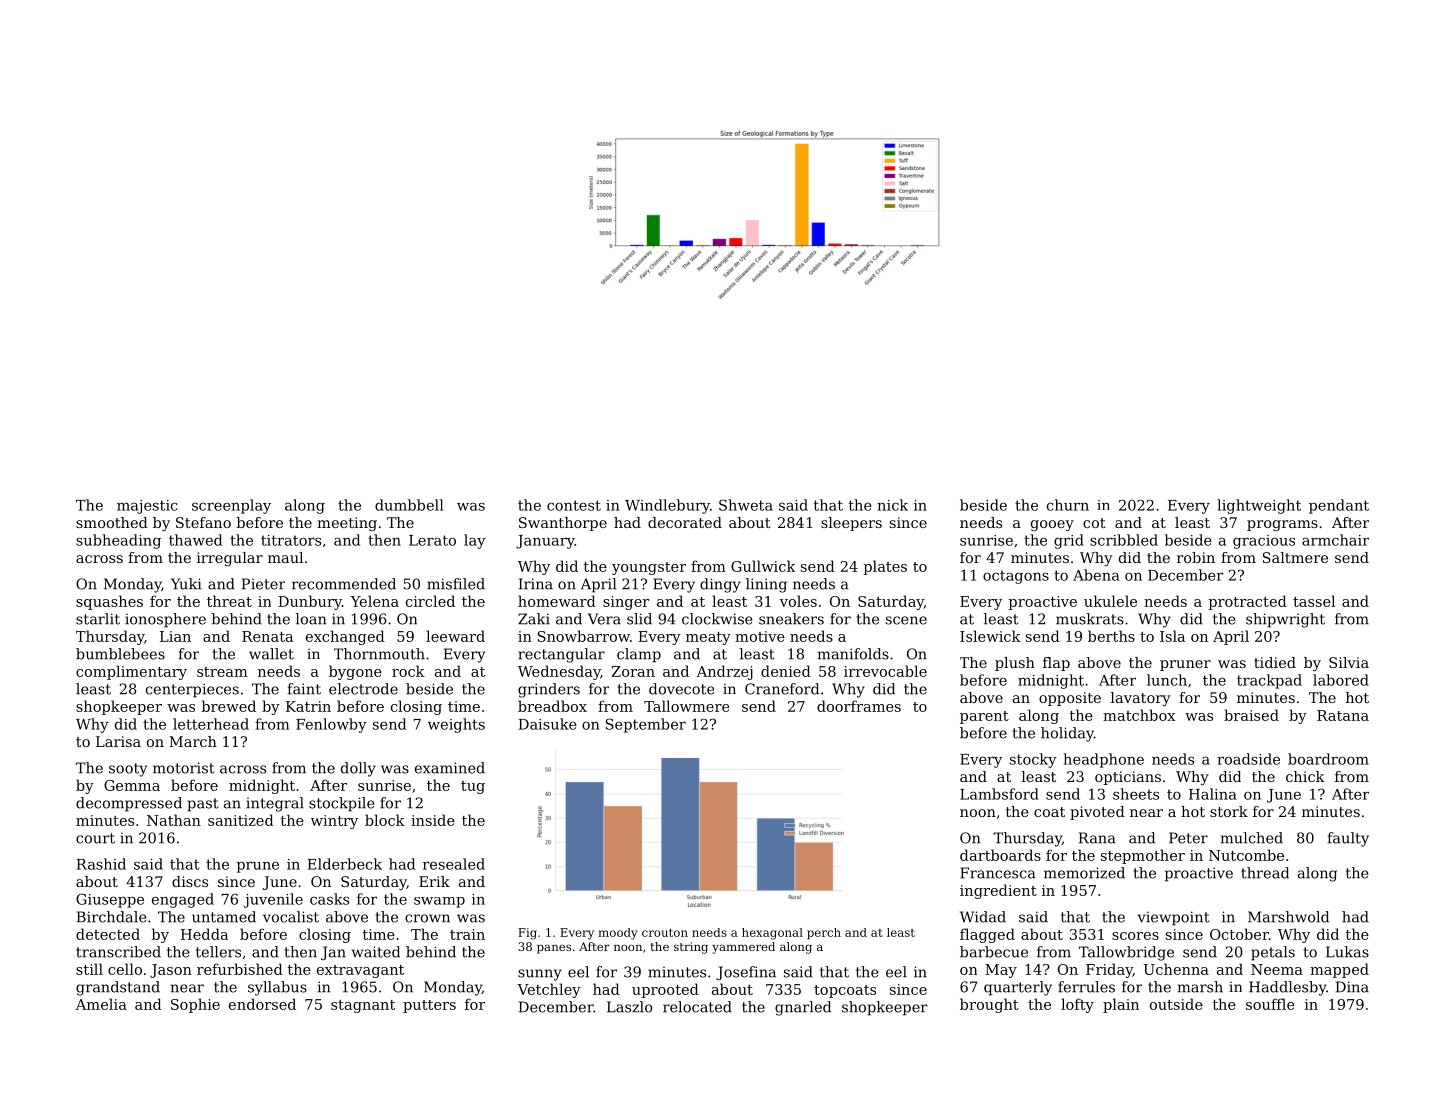 This document has height=1117, width=1445. Describe the element at coordinates (195, 1005) in the document. I see `Sophie` at that location.
